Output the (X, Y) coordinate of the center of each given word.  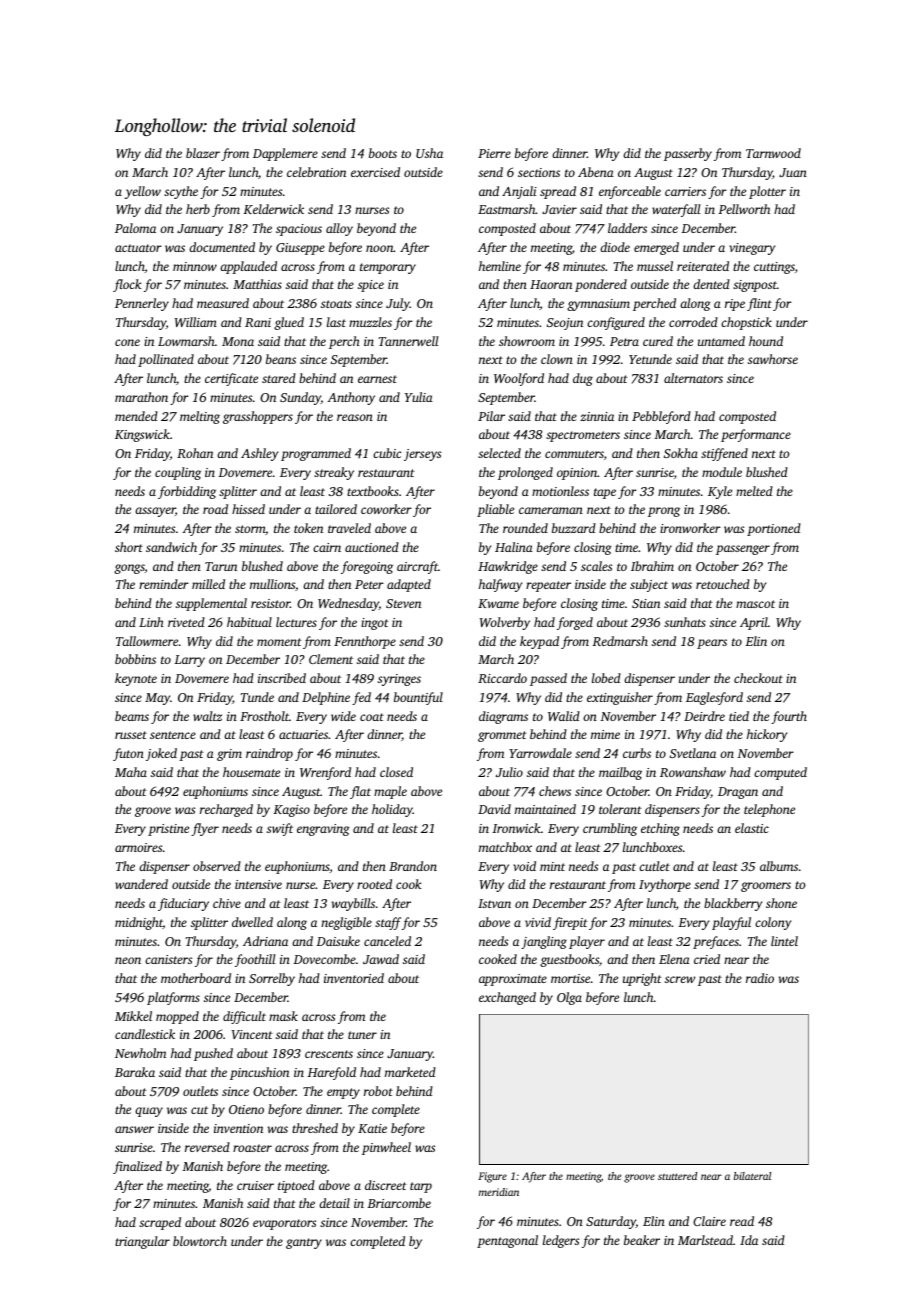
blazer (203, 153)
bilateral (752, 1176)
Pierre (494, 153)
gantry (304, 1243)
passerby (688, 154)
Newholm (140, 1053)
